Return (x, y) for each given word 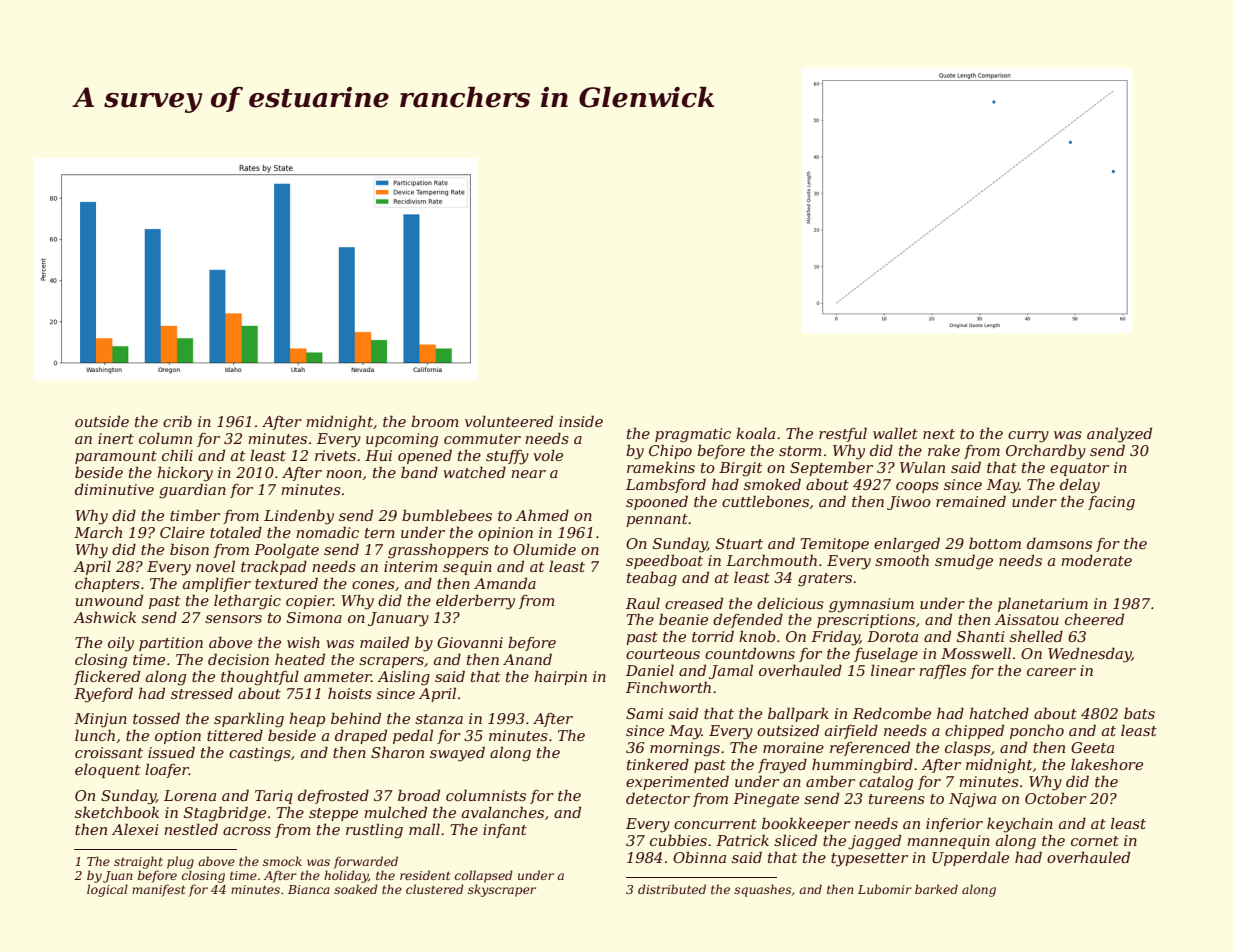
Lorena (190, 795)
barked (936, 889)
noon (344, 474)
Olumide (544, 549)
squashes (762, 890)
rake (944, 450)
